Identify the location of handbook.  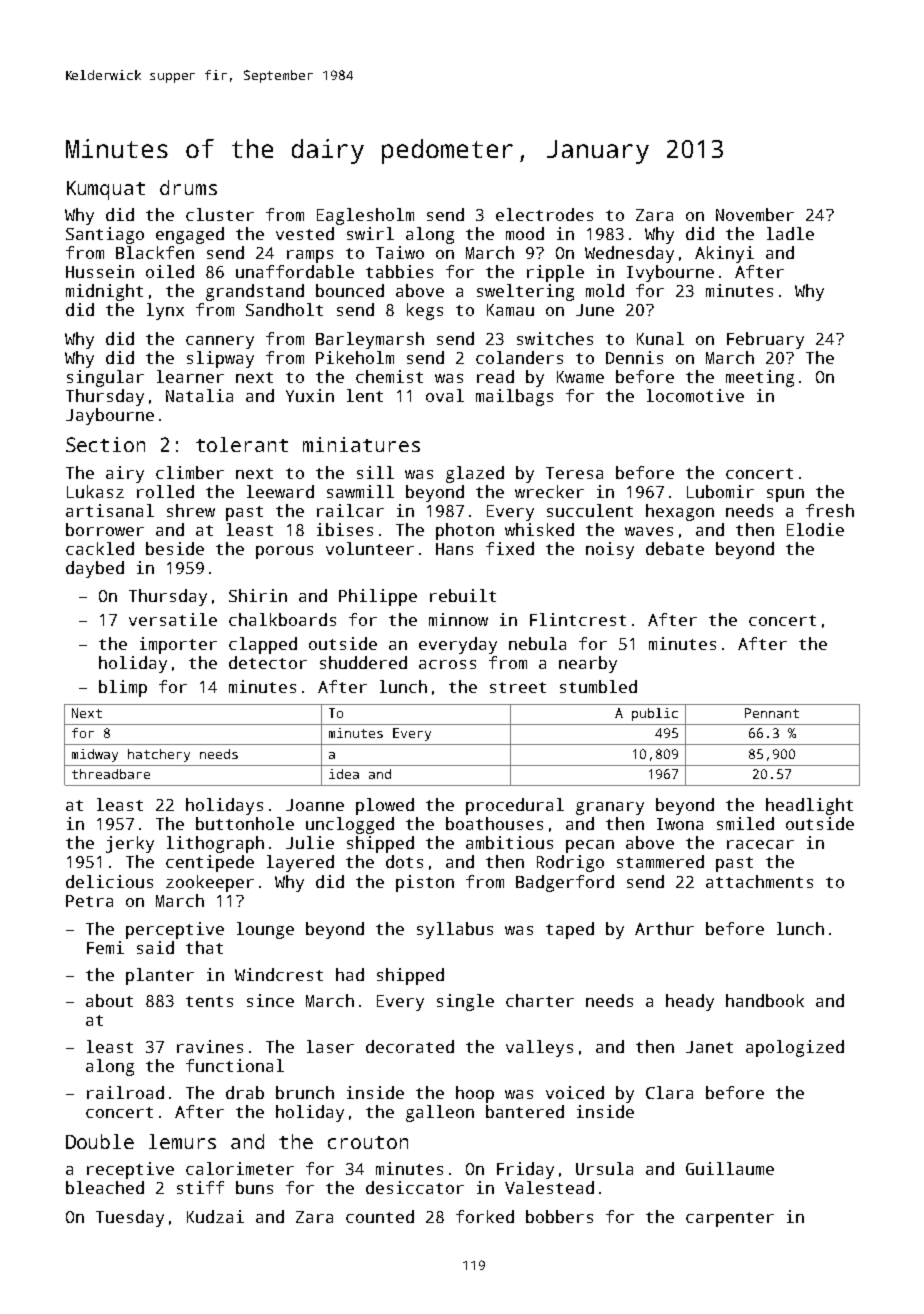
(765, 1000).
